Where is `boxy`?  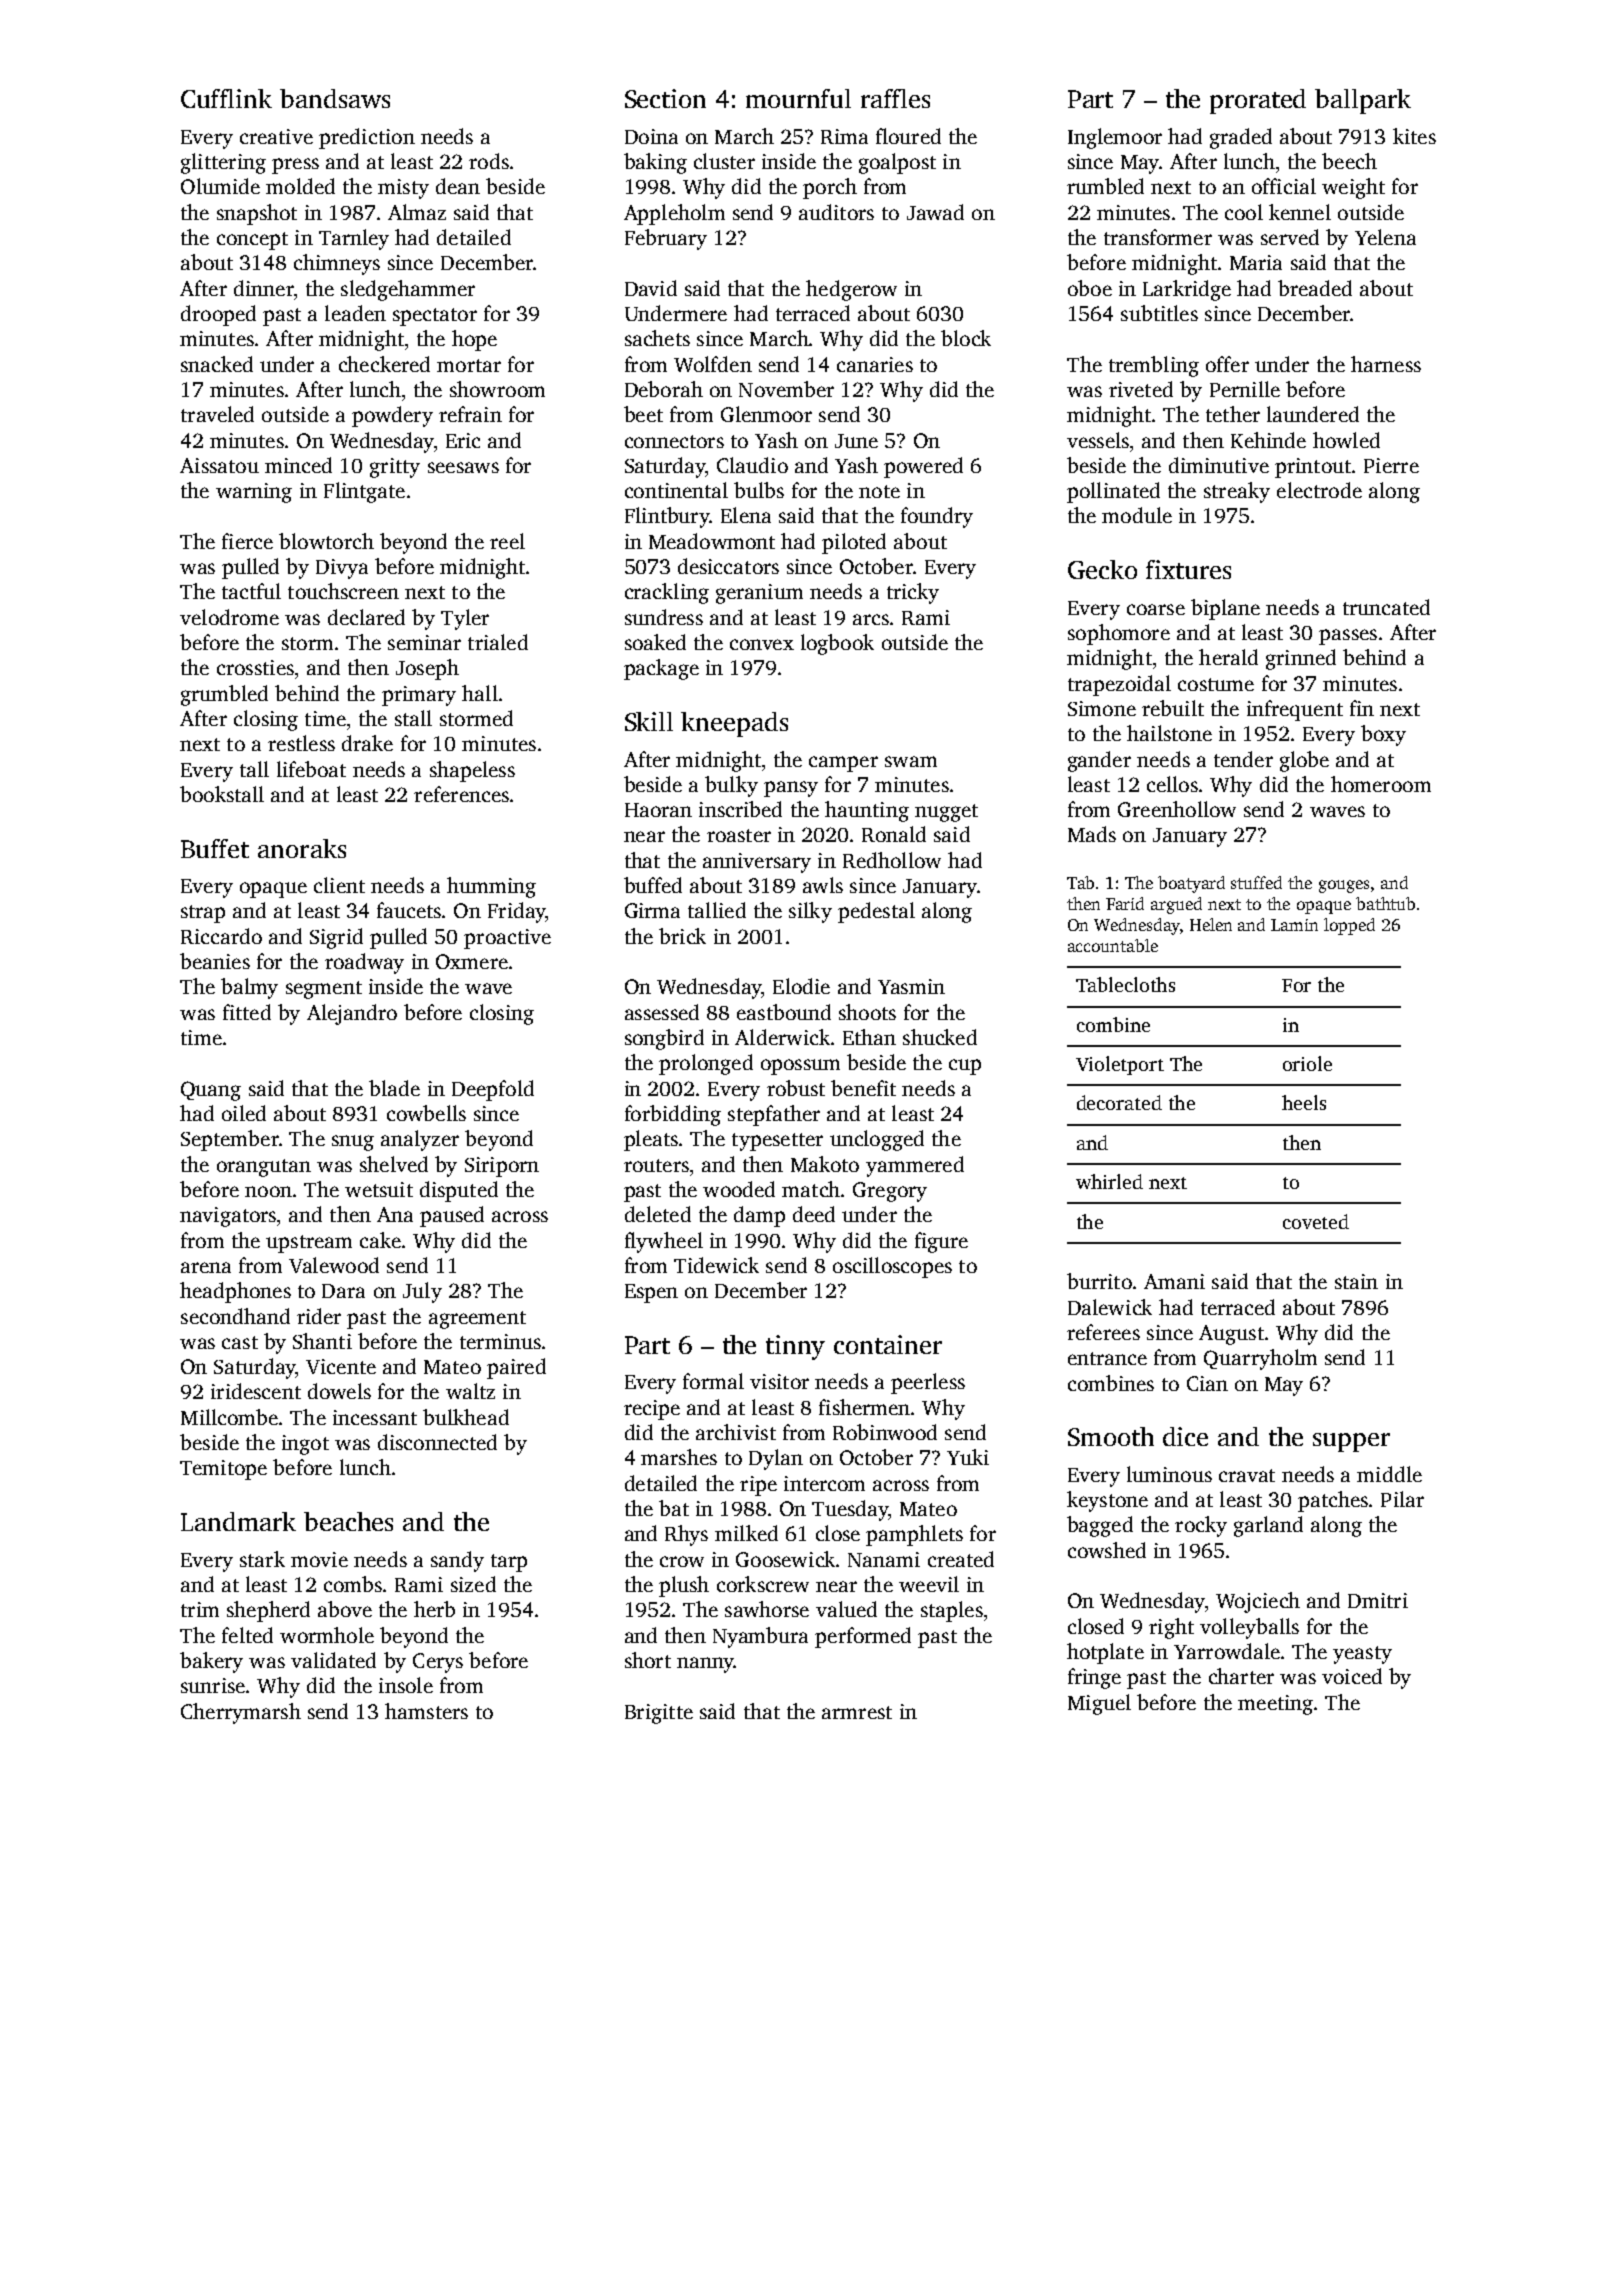 boxy is located at coordinates (1383, 735).
